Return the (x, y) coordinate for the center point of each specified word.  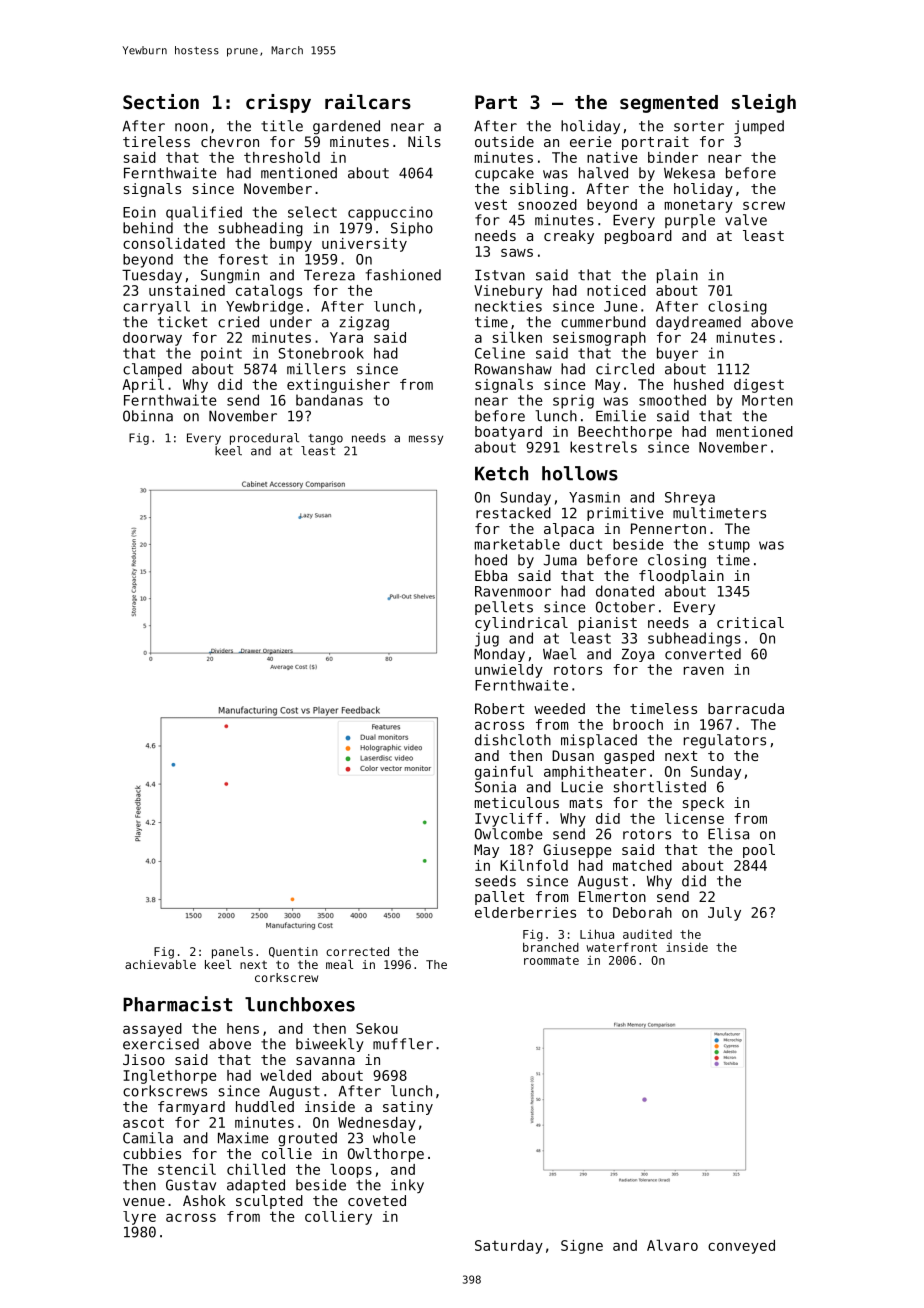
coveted (377, 1200)
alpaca (569, 530)
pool (759, 851)
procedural (264, 439)
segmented (669, 104)
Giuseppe (577, 851)
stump (729, 546)
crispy (278, 103)
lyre (139, 1218)
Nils (424, 141)
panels (232, 953)
